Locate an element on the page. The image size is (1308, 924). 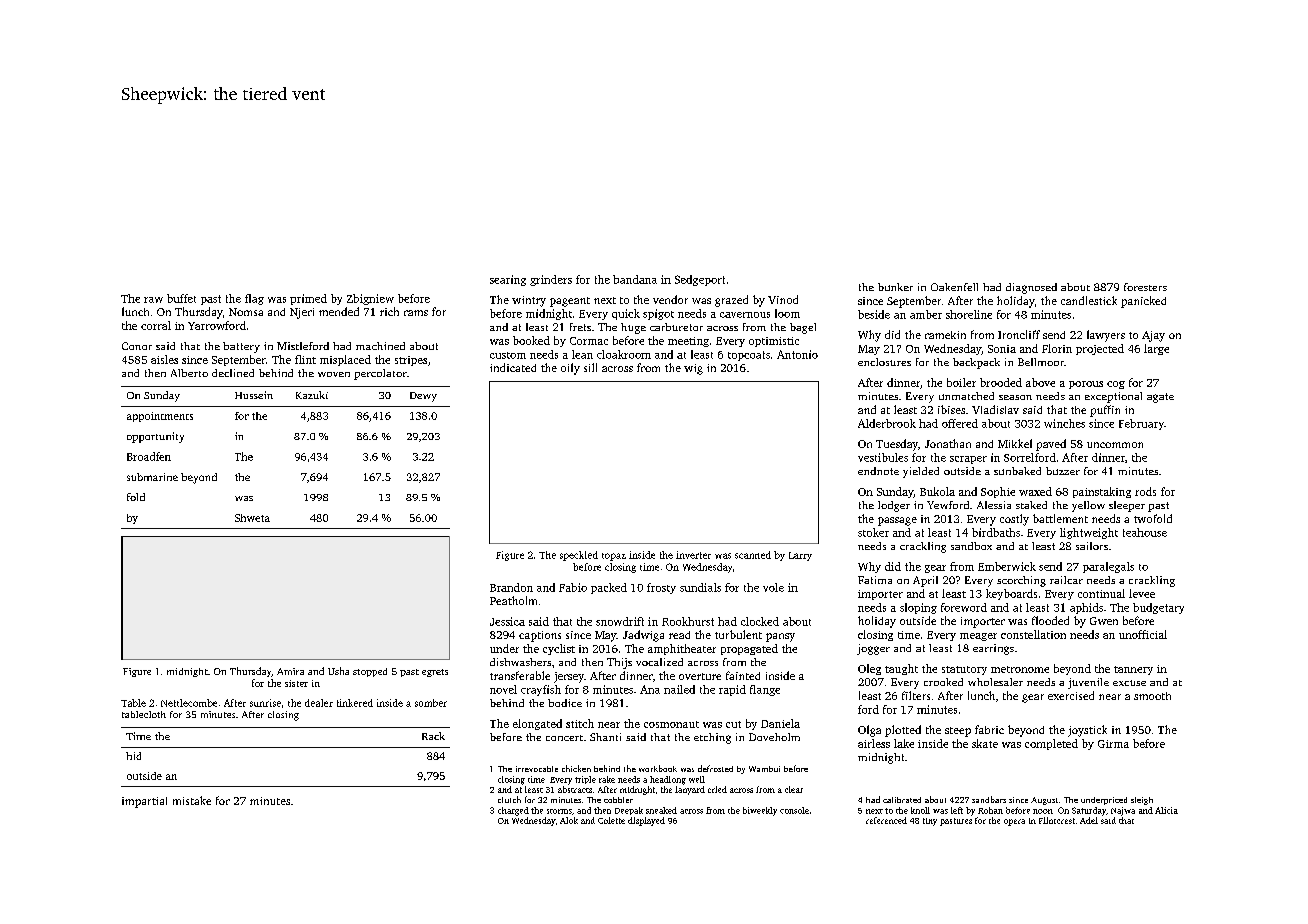
Alderbrook is located at coordinates (887, 423).
